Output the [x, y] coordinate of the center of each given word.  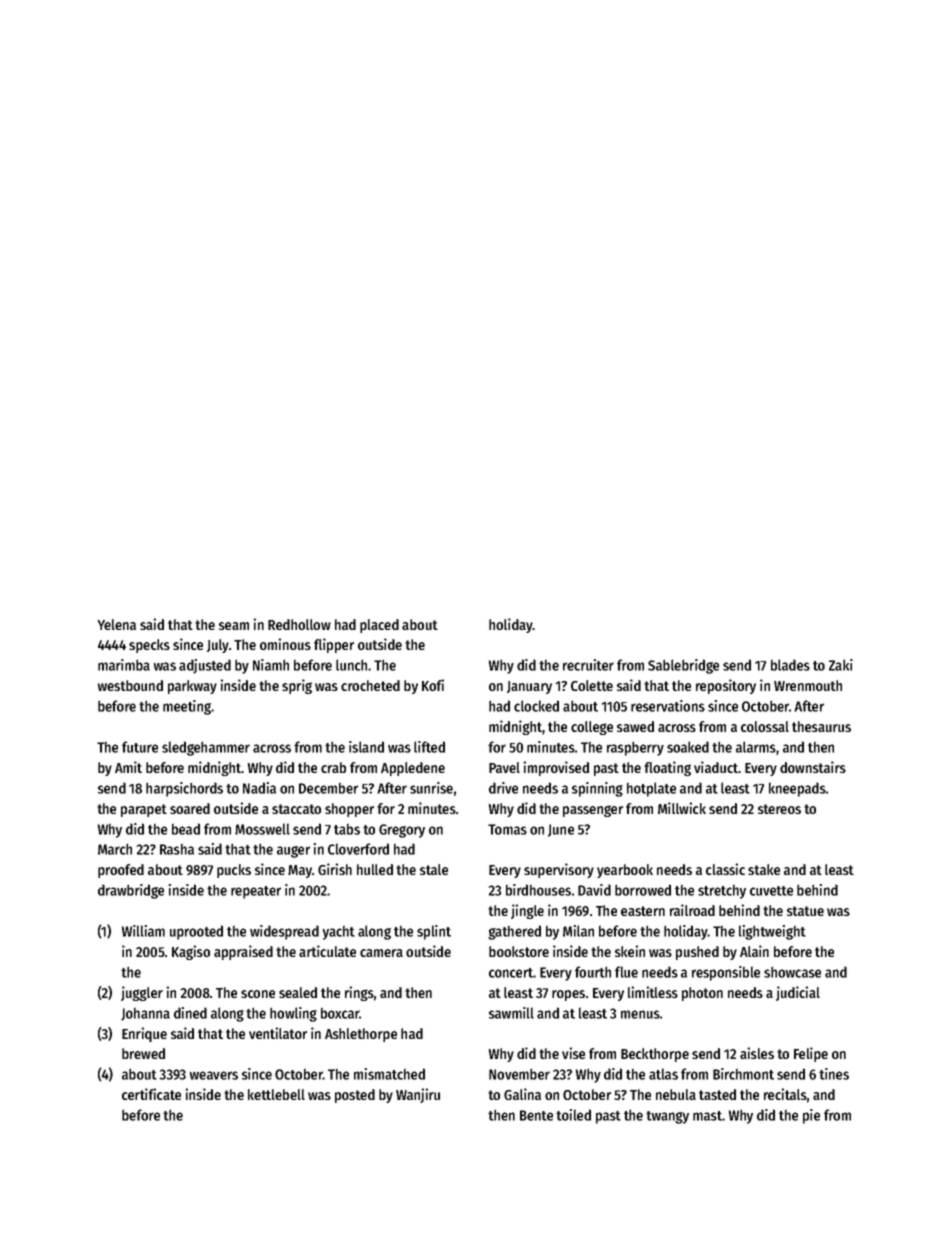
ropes [568, 995]
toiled [573, 1115]
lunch [351, 665]
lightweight [772, 932]
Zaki [841, 665]
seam [234, 626]
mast [707, 1116]
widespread [284, 932]
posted [355, 1096]
